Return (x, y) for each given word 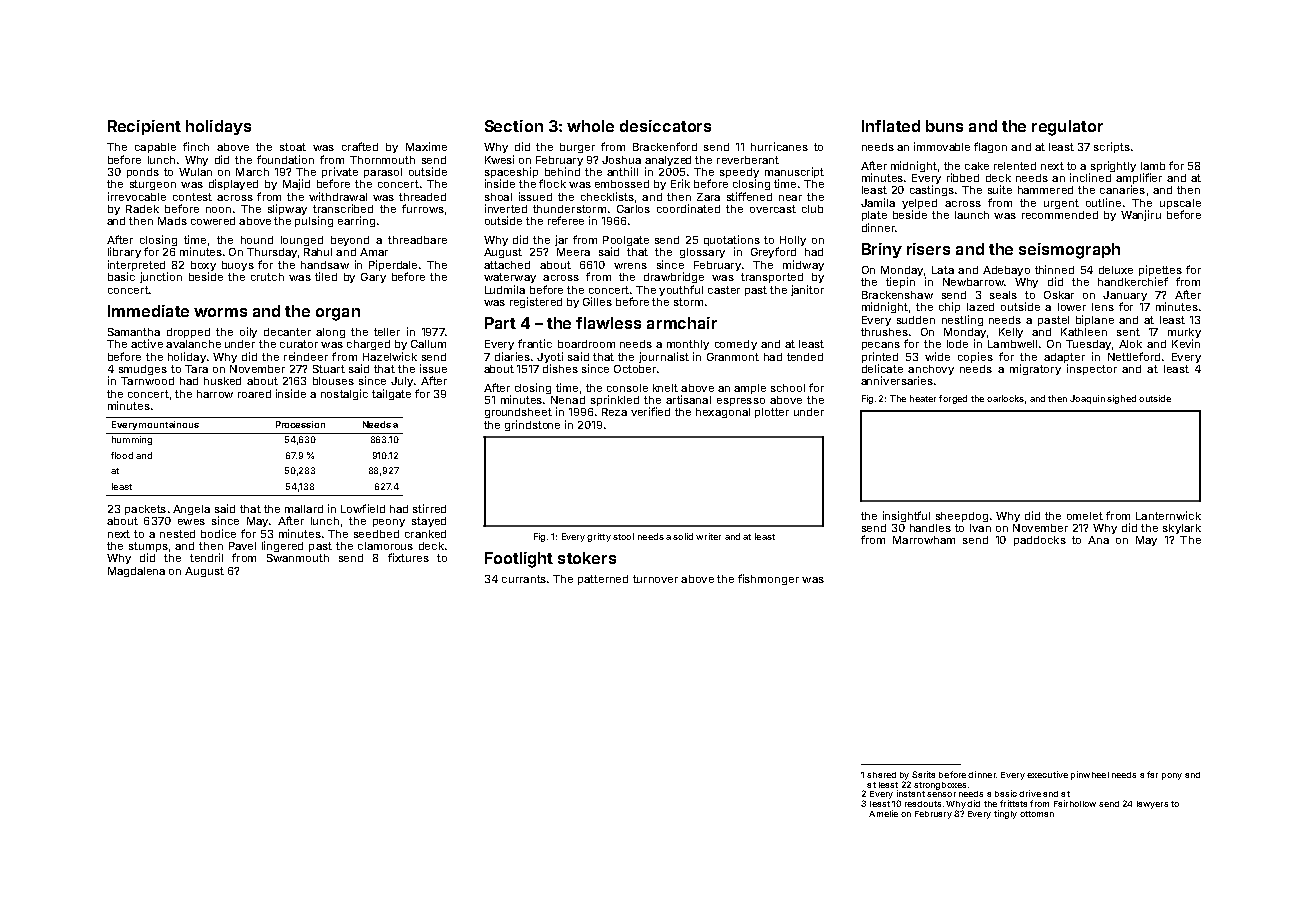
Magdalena (136, 572)
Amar (374, 252)
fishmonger (768, 579)
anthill (622, 171)
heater (923, 398)
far (1152, 774)
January (1125, 296)
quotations (732, 240)
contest (192, 197)
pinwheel (1090, 775)
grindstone (532, 425)
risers (928, 249)
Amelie (883, 813)
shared (881, 775)
